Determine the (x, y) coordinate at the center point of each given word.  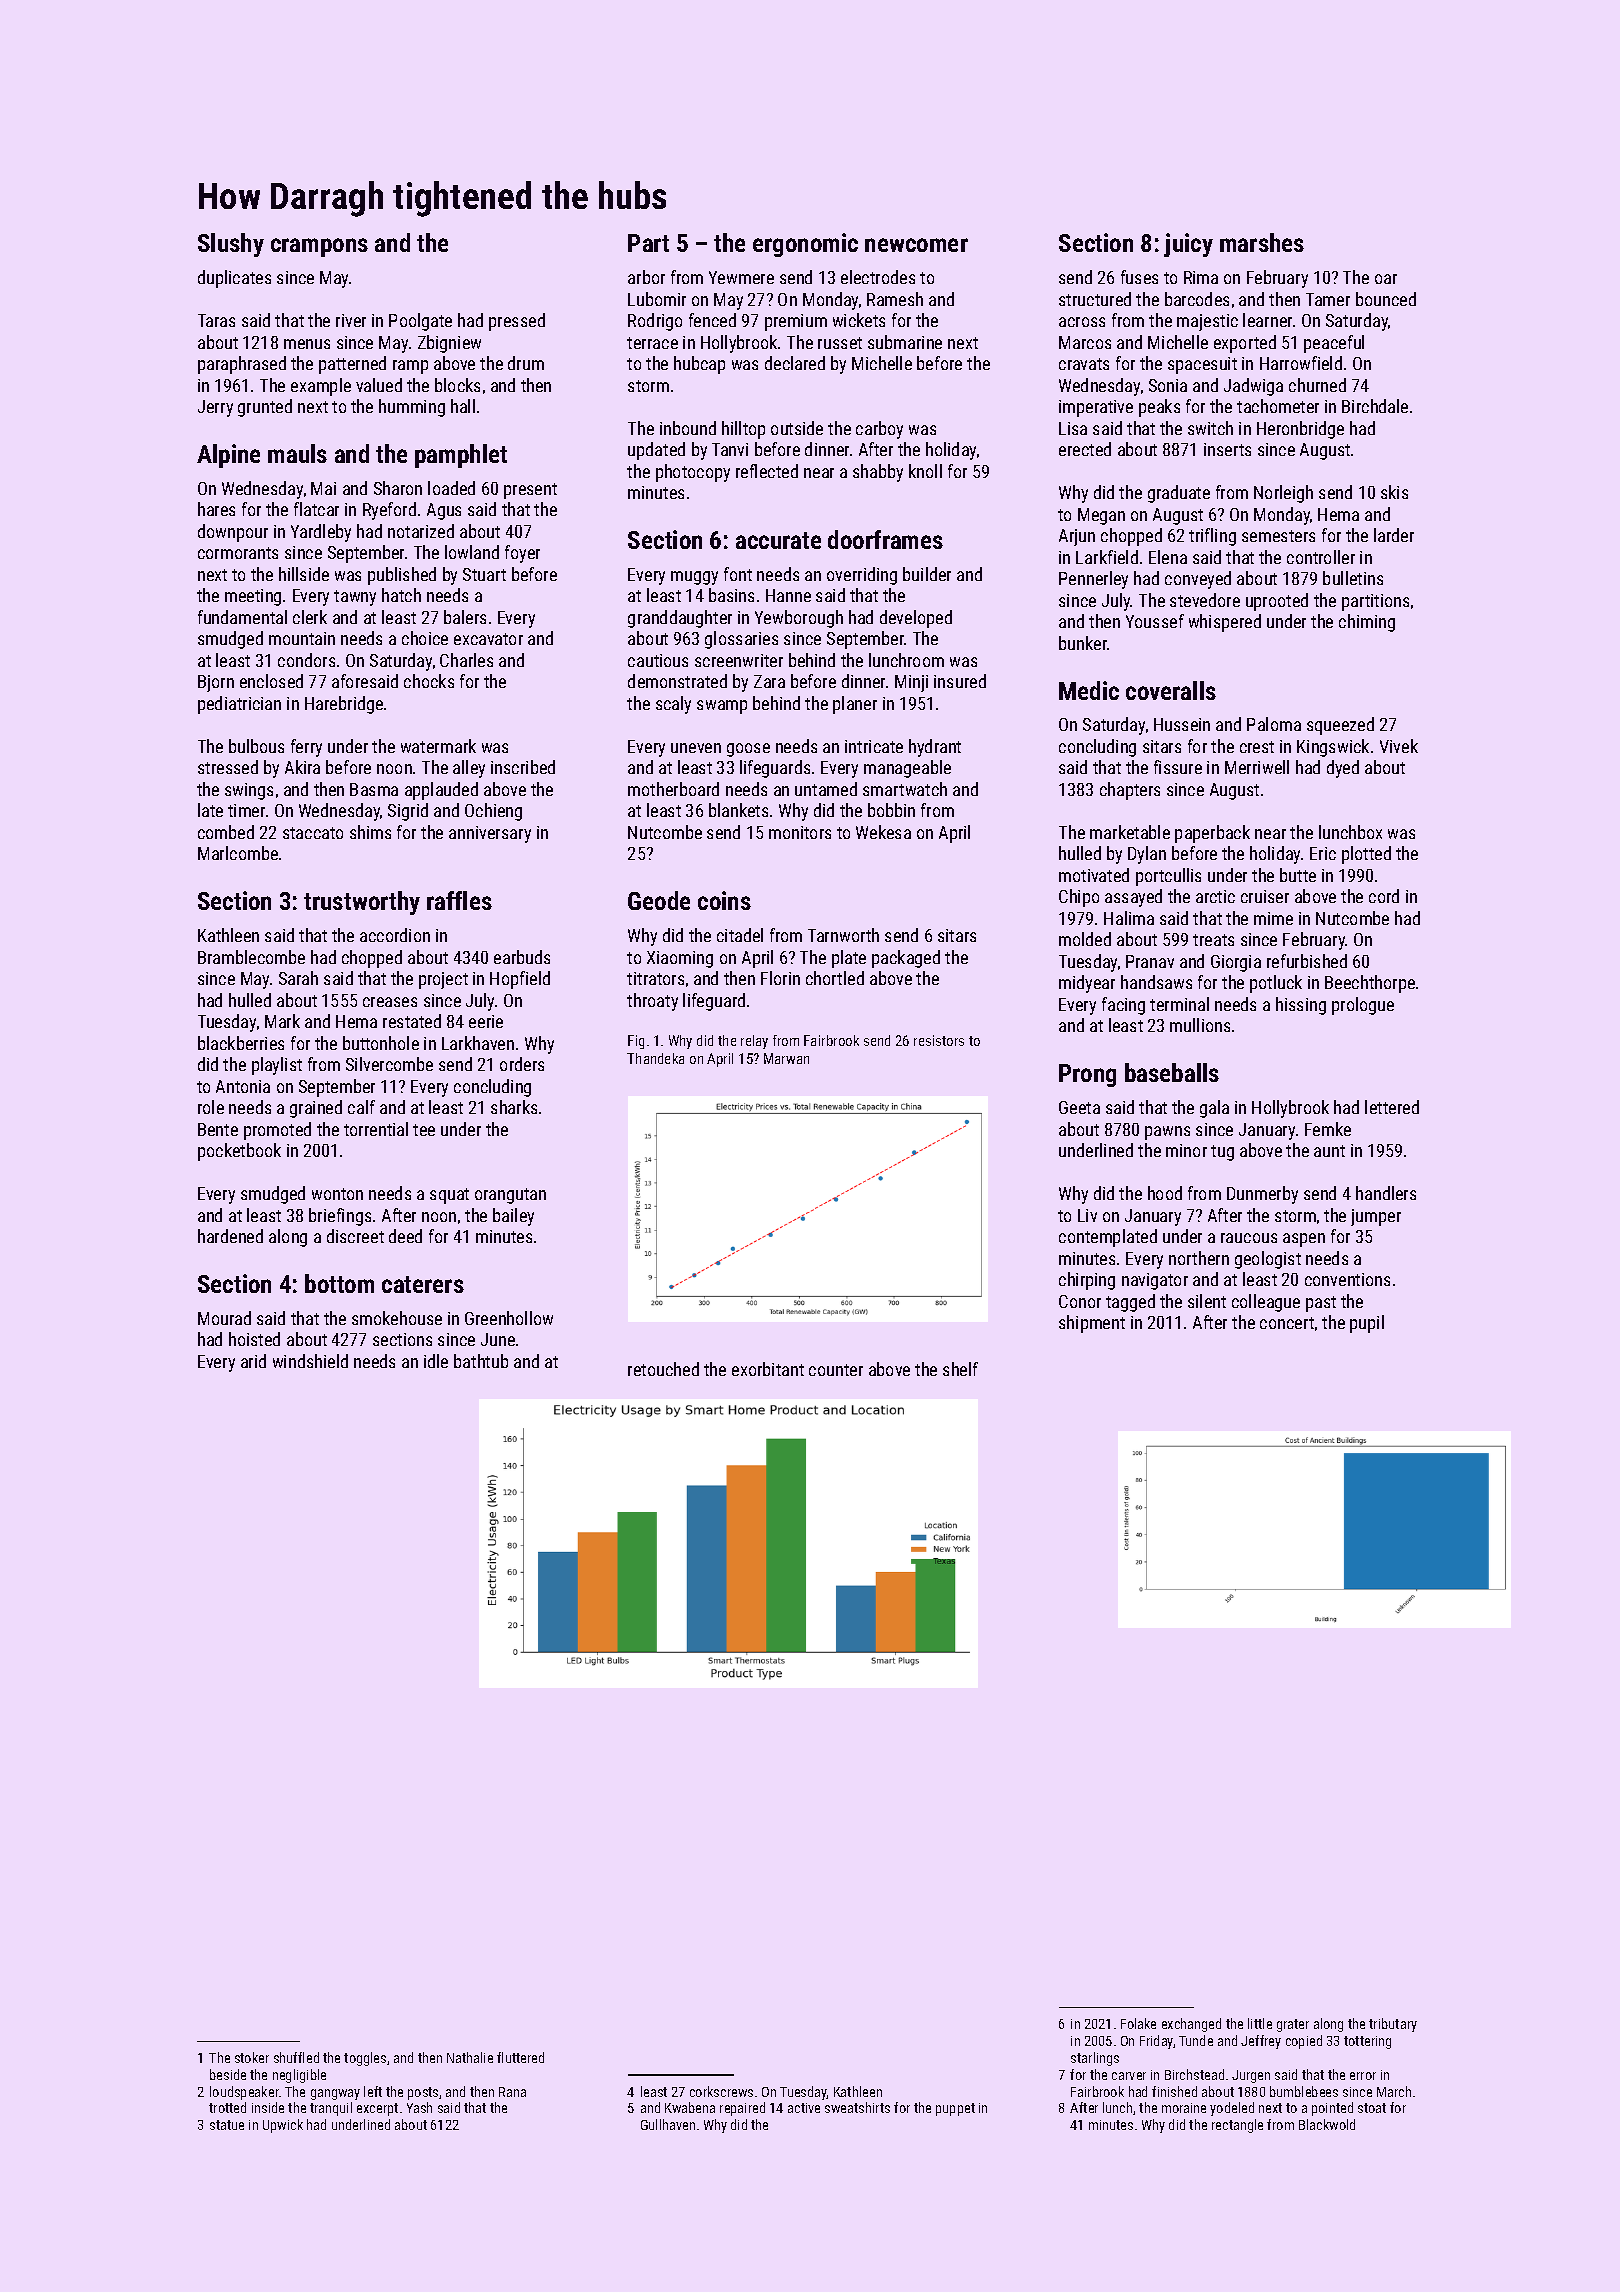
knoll (925, 471)
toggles (365, 2059)
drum (526, 363)
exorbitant (768, 1369)
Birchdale (1375, 406)
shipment (1092, 1324)
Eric (1323, 853)
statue (227, 2125)
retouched (663, 1369)
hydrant (935, 748)
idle (436, 1361)
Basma (374, 789)
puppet (955, 2109)
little (1260, 2023)
